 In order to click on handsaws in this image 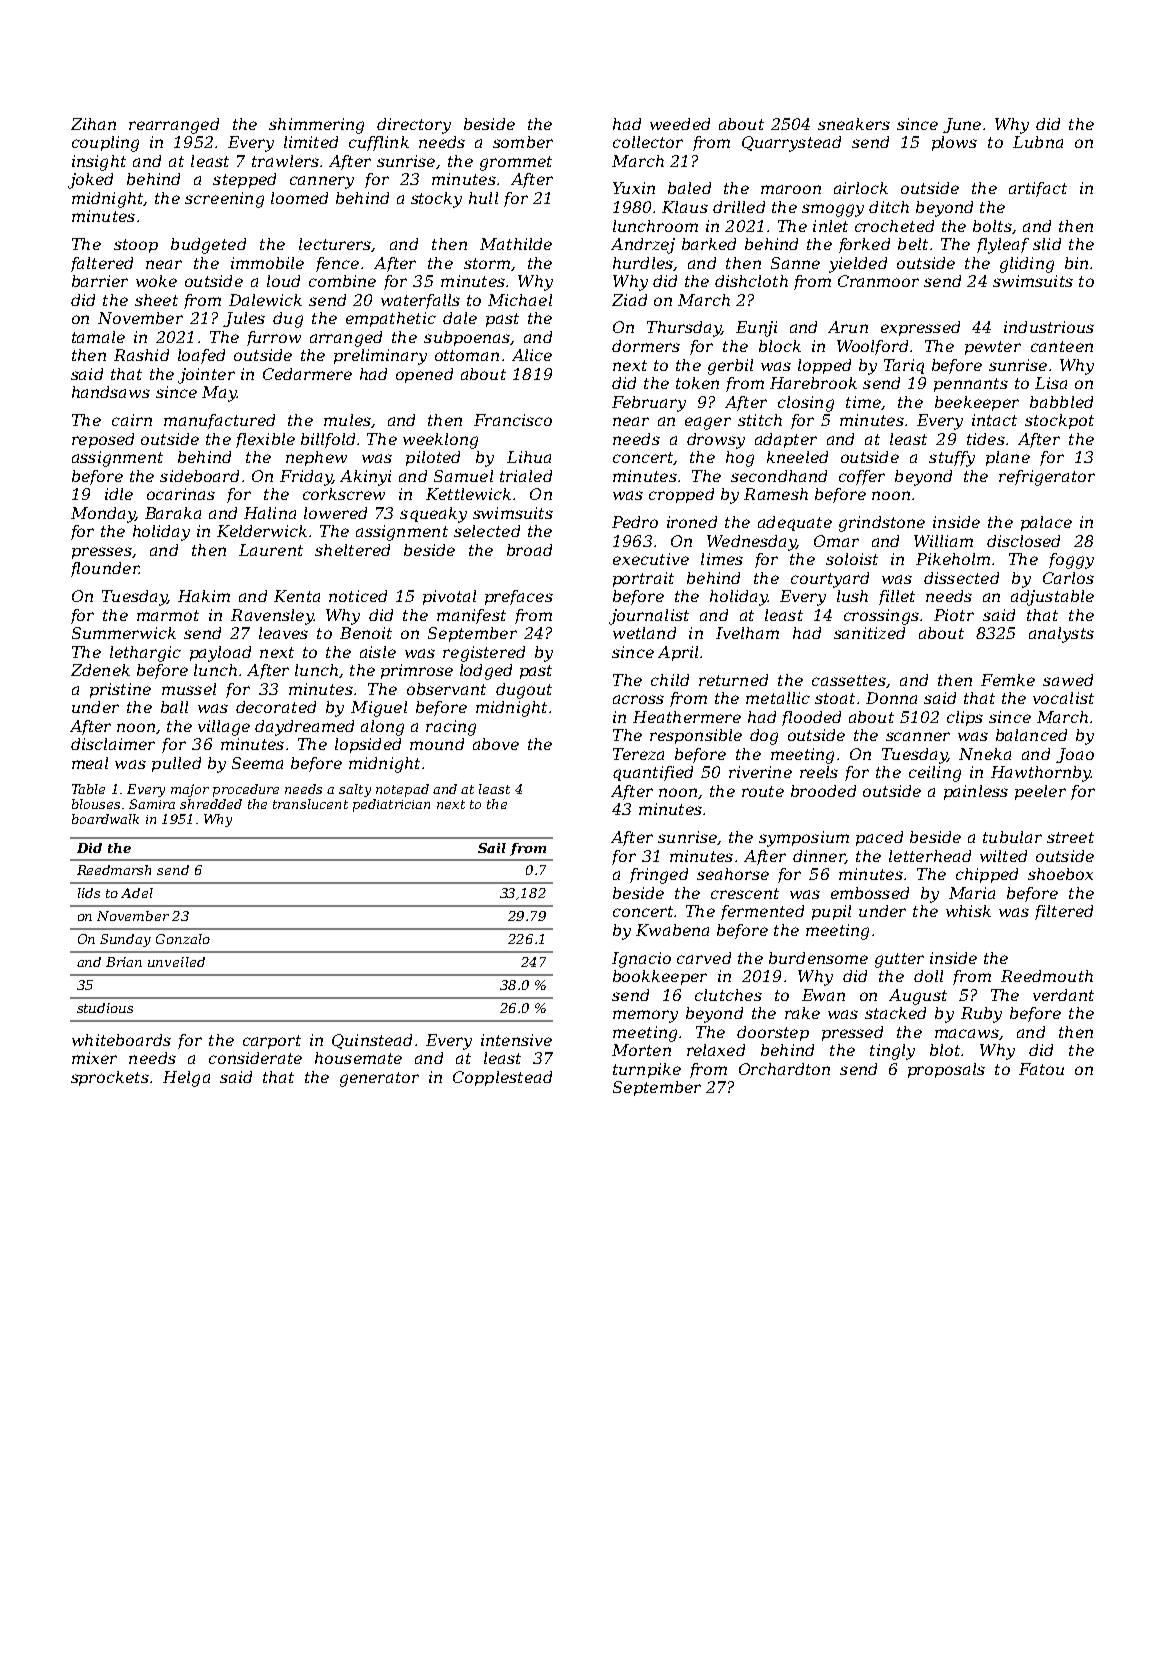, I will do `click(111, 392)`.
